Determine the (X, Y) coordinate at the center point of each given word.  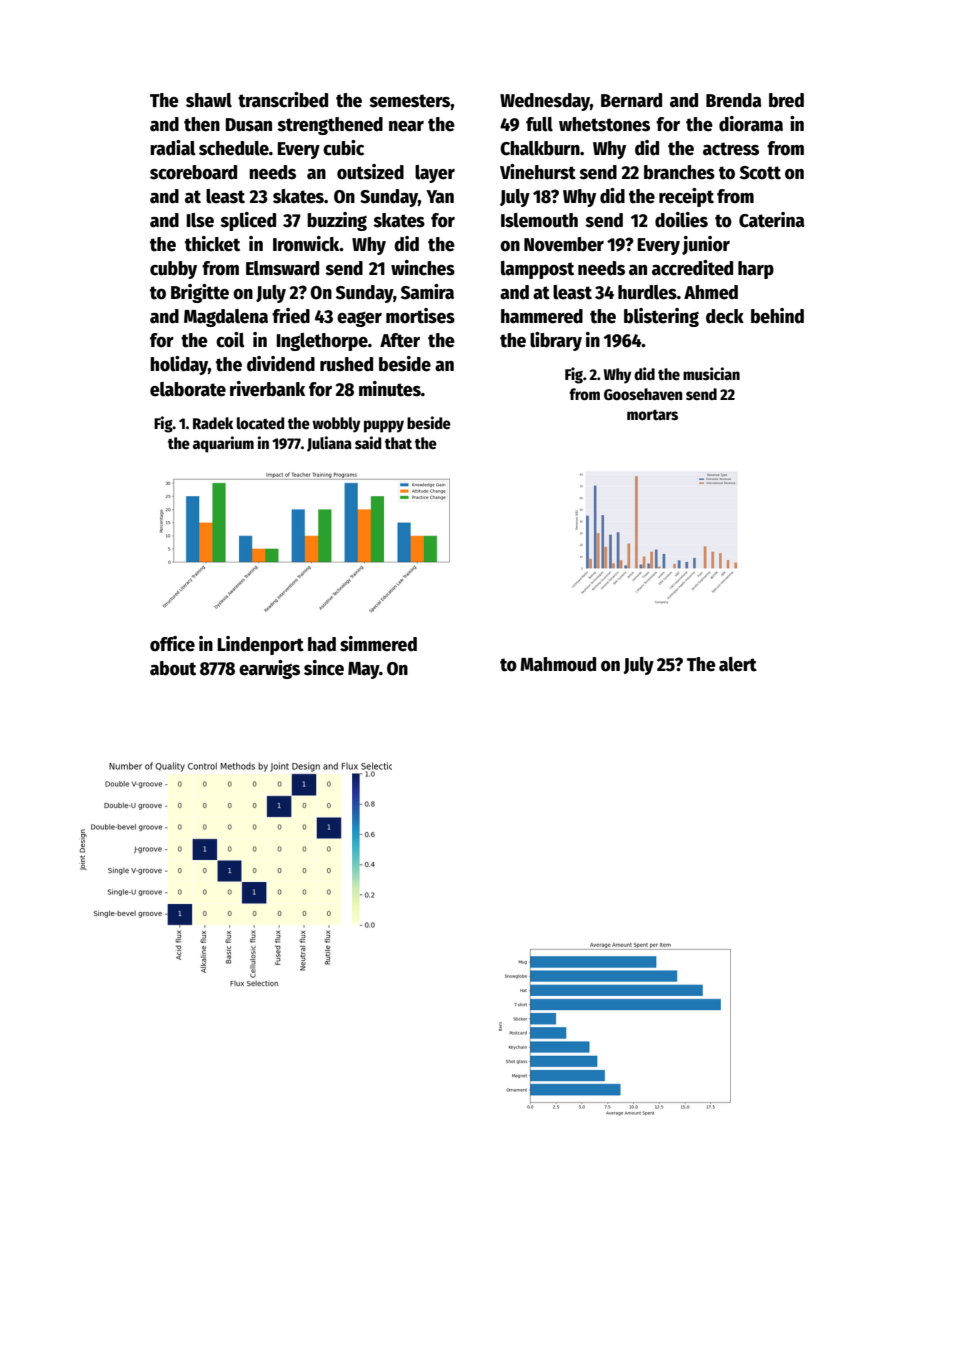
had (322, 644)
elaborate (188, 389)
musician (711, 373)
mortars (652, 415)
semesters (410, 101)
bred (786, 100)
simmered (378, 644)
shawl (209, 100)
